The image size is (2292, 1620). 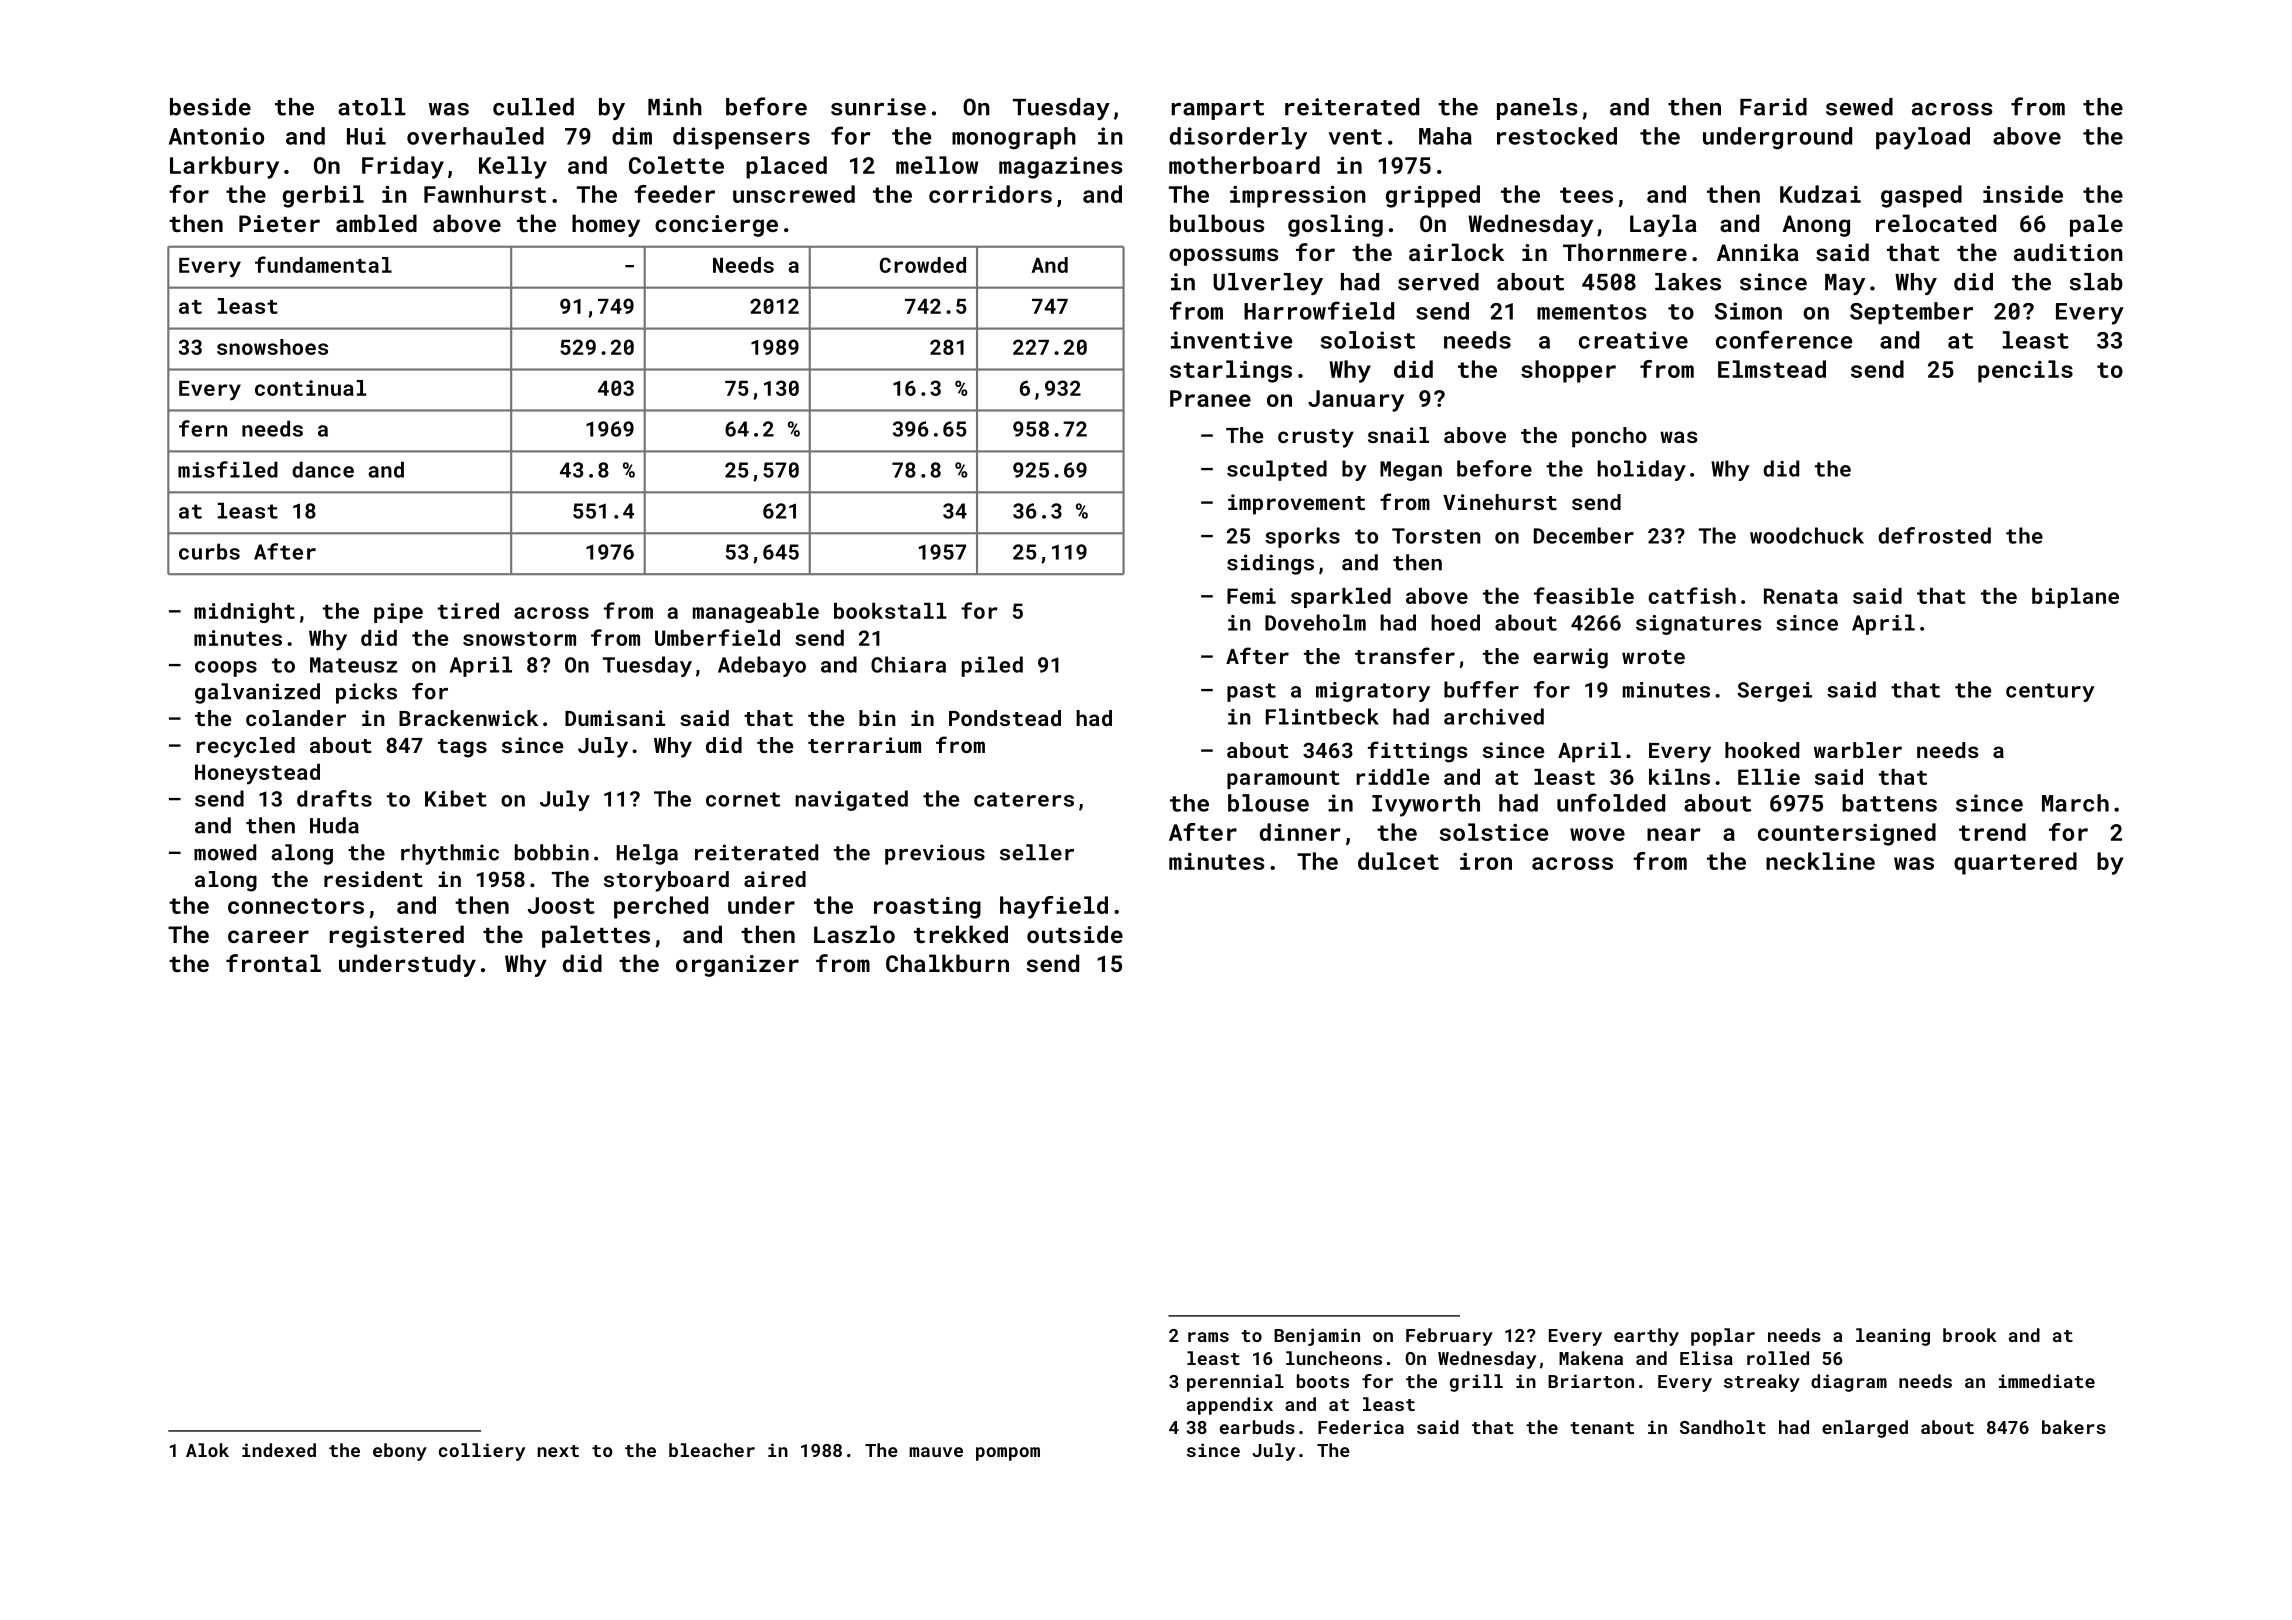 I want to click on panels, so click(x=1537, y=109).
